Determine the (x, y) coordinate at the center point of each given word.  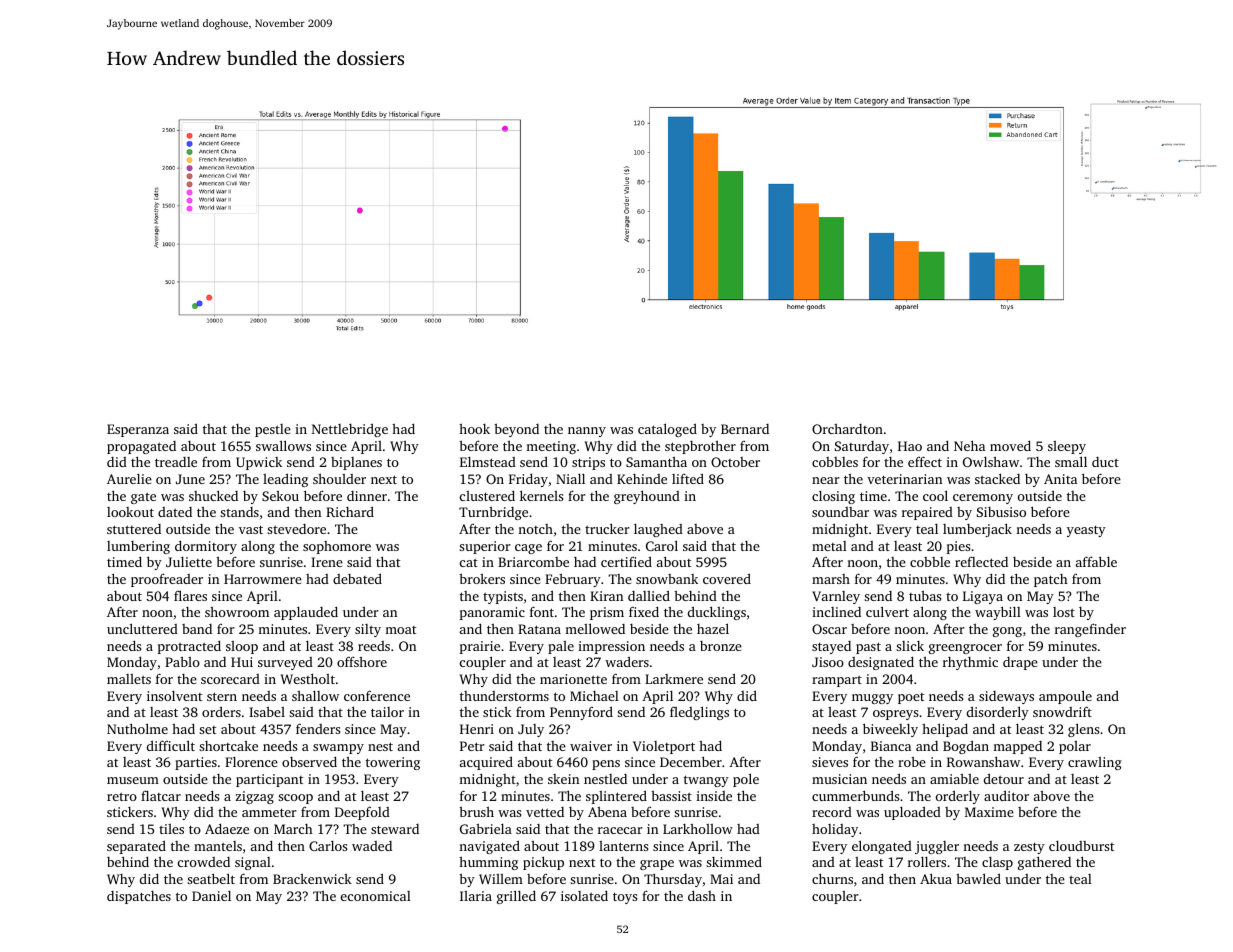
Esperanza (138, 430)
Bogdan (966, 747)
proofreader (167, 580)
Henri (477, 729)
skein (563, 779)
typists (503, 597)
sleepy (1067, 447)
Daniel (211, 896)
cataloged (667, 430)
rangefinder (1090, 630)
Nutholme (137, 728)
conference (377, 695)
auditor (1006, 795)
